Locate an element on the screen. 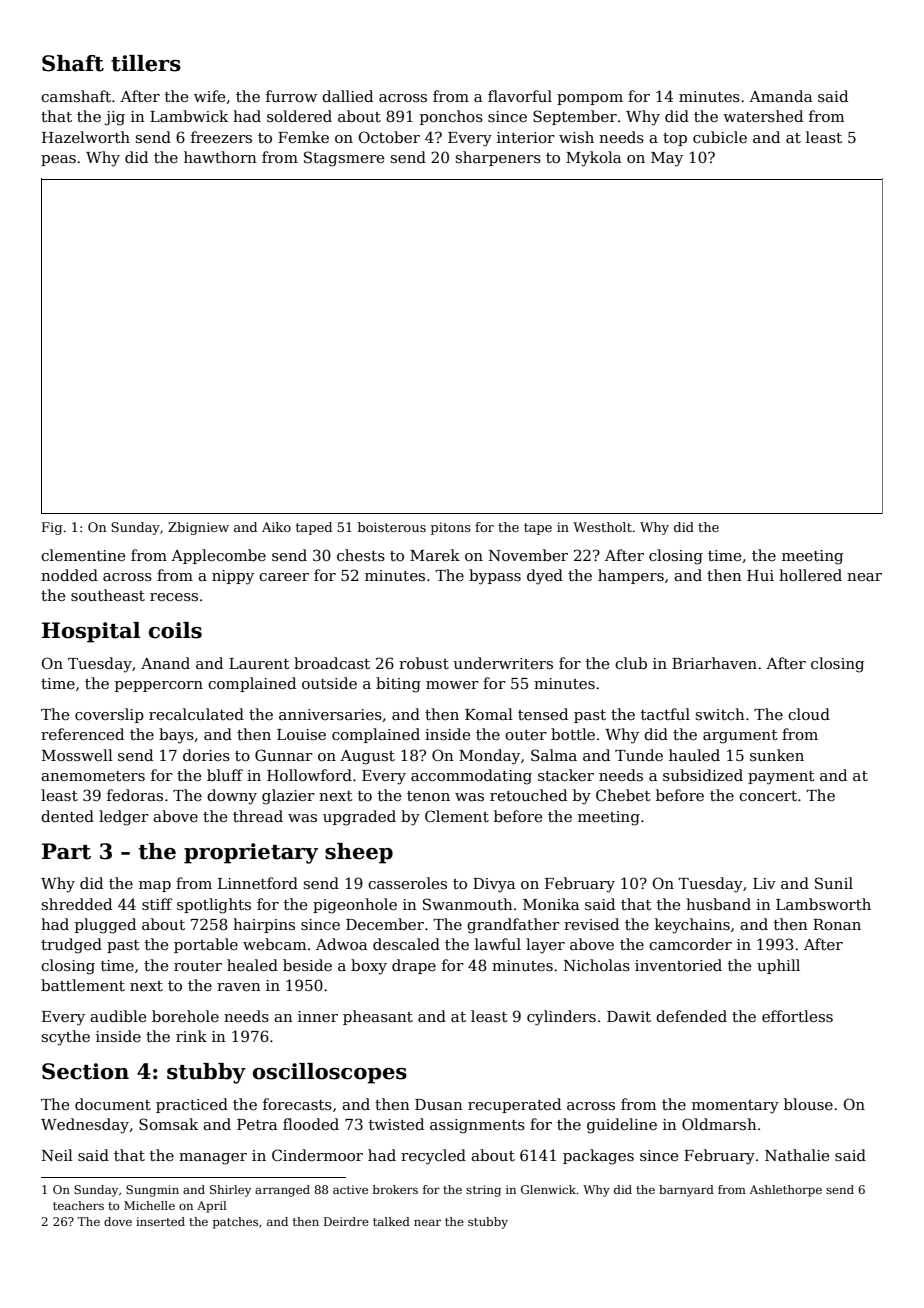 Image resolution: width=924 pixels, height=1308 pixels. Amanda is located at coordinates (780, 96).
